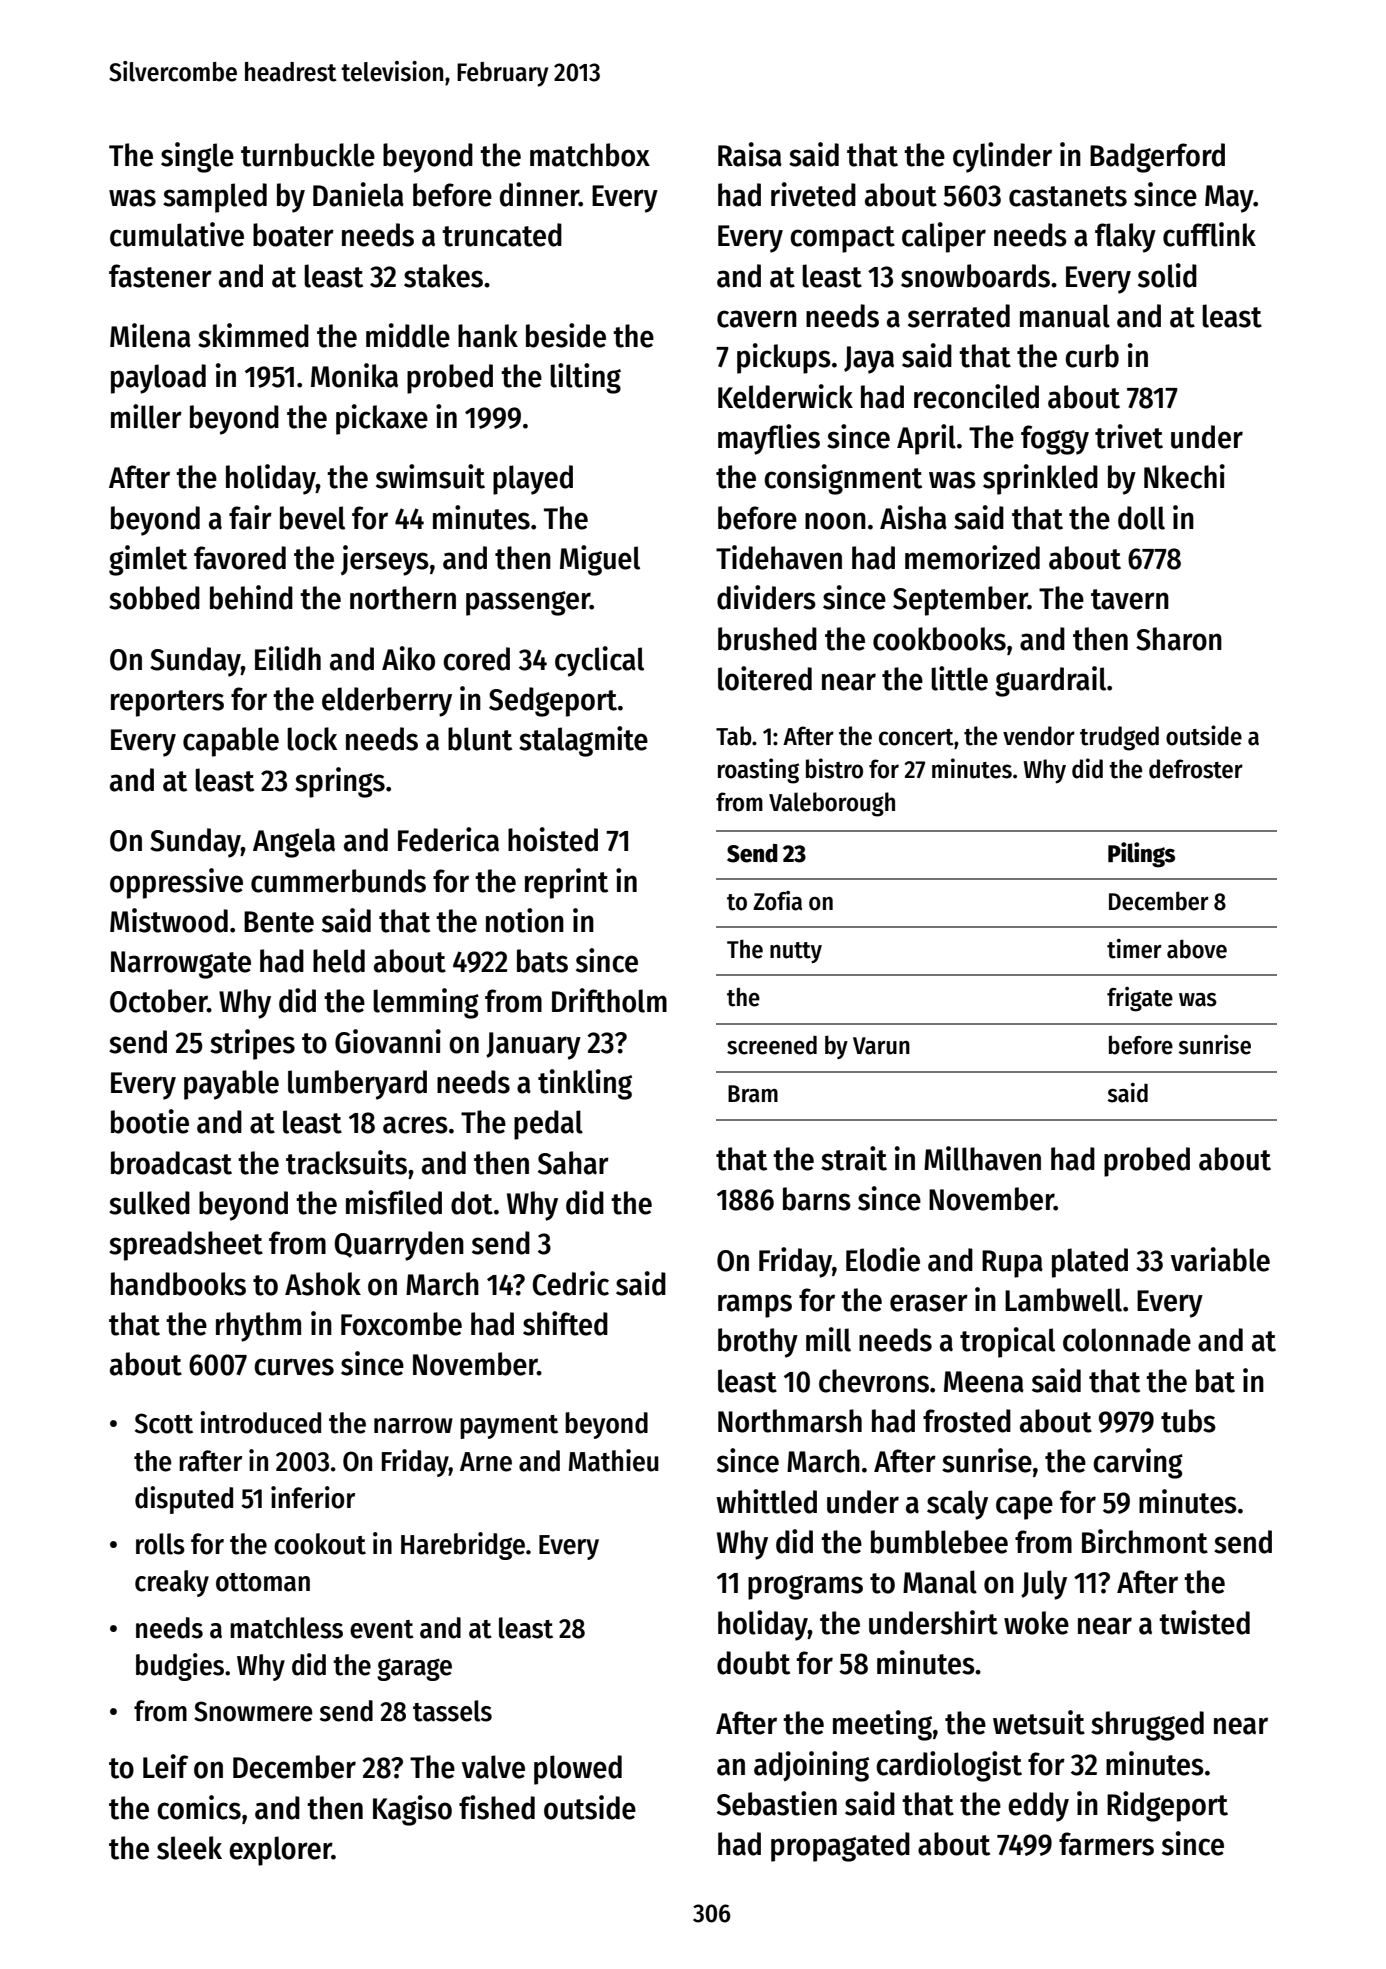 This document has height=1969, width=1386. Describe the element at coordinates (796, 952) in the document. I see `nutty` at that location.
